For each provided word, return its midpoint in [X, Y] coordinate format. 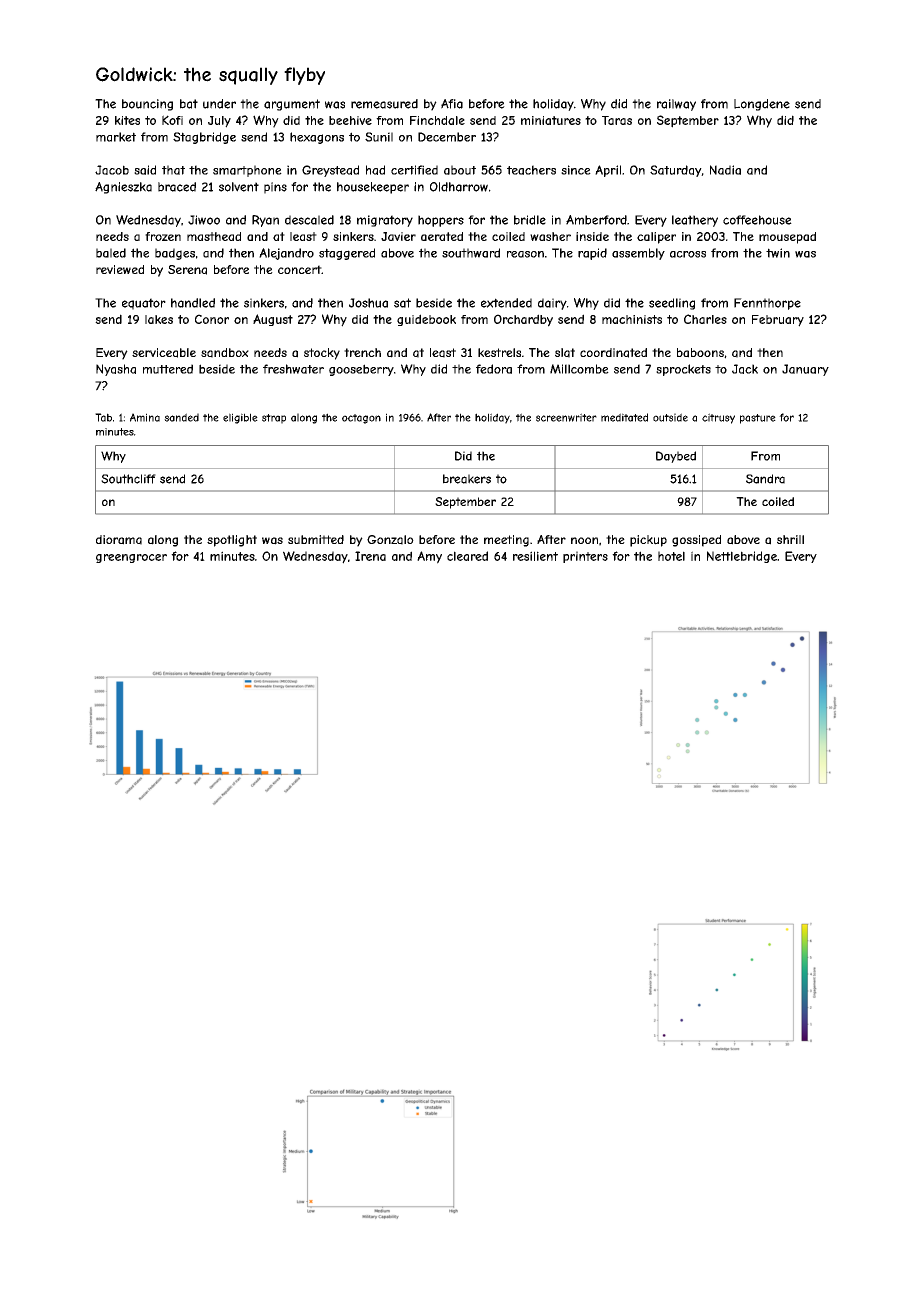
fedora [494, 369]
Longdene [762, 105]
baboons [700, 353]
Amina [145, 417]
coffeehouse [757, 220]
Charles [705, 319]
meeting [506, 541]
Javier [398, 236]
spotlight [232, 541]
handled [193, 303]
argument [292, 105]
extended [506, 303]
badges [175, 254]
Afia [452, 104]
